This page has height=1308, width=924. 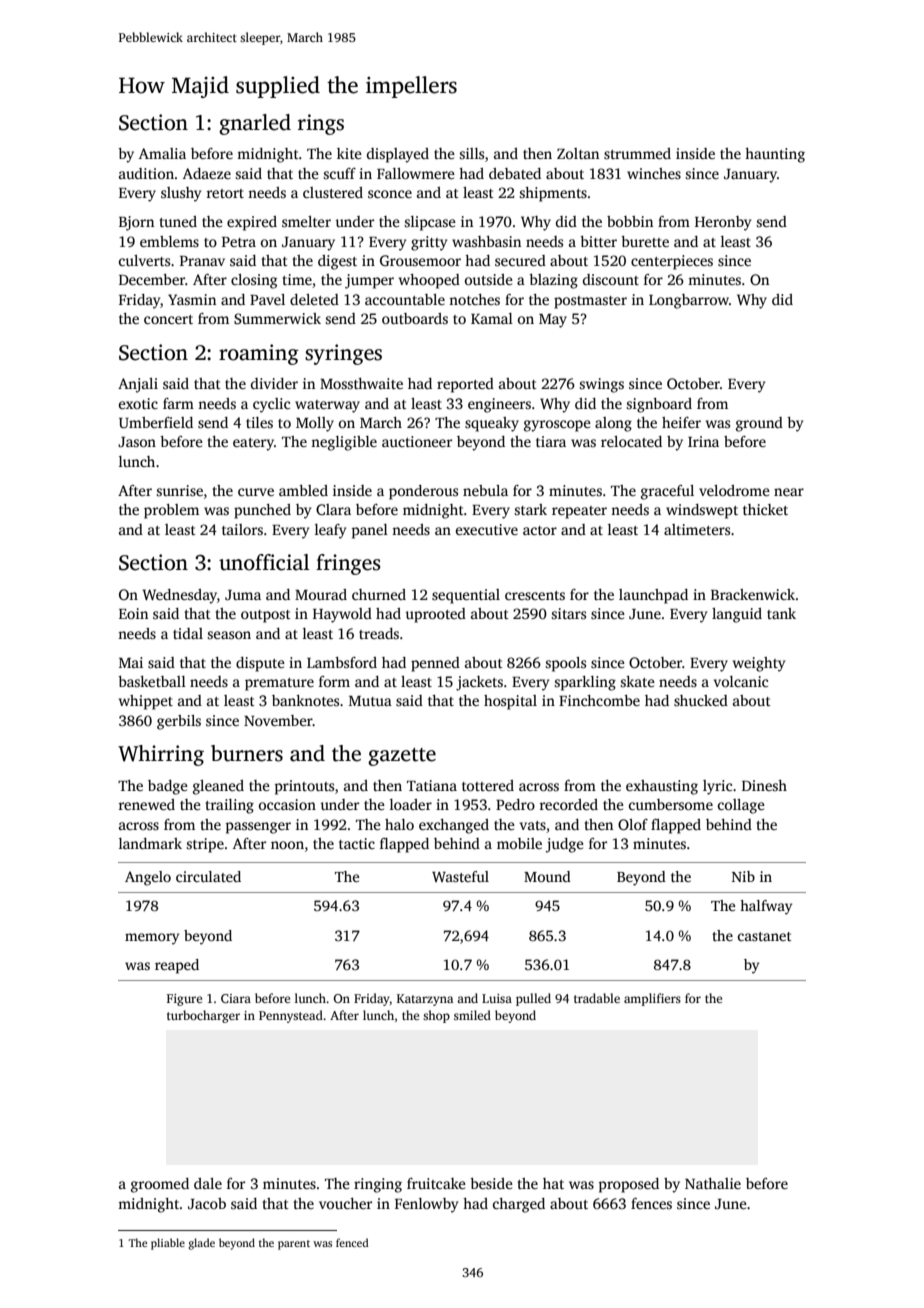 I want to click on tailors, so click(x=242, y=529).
